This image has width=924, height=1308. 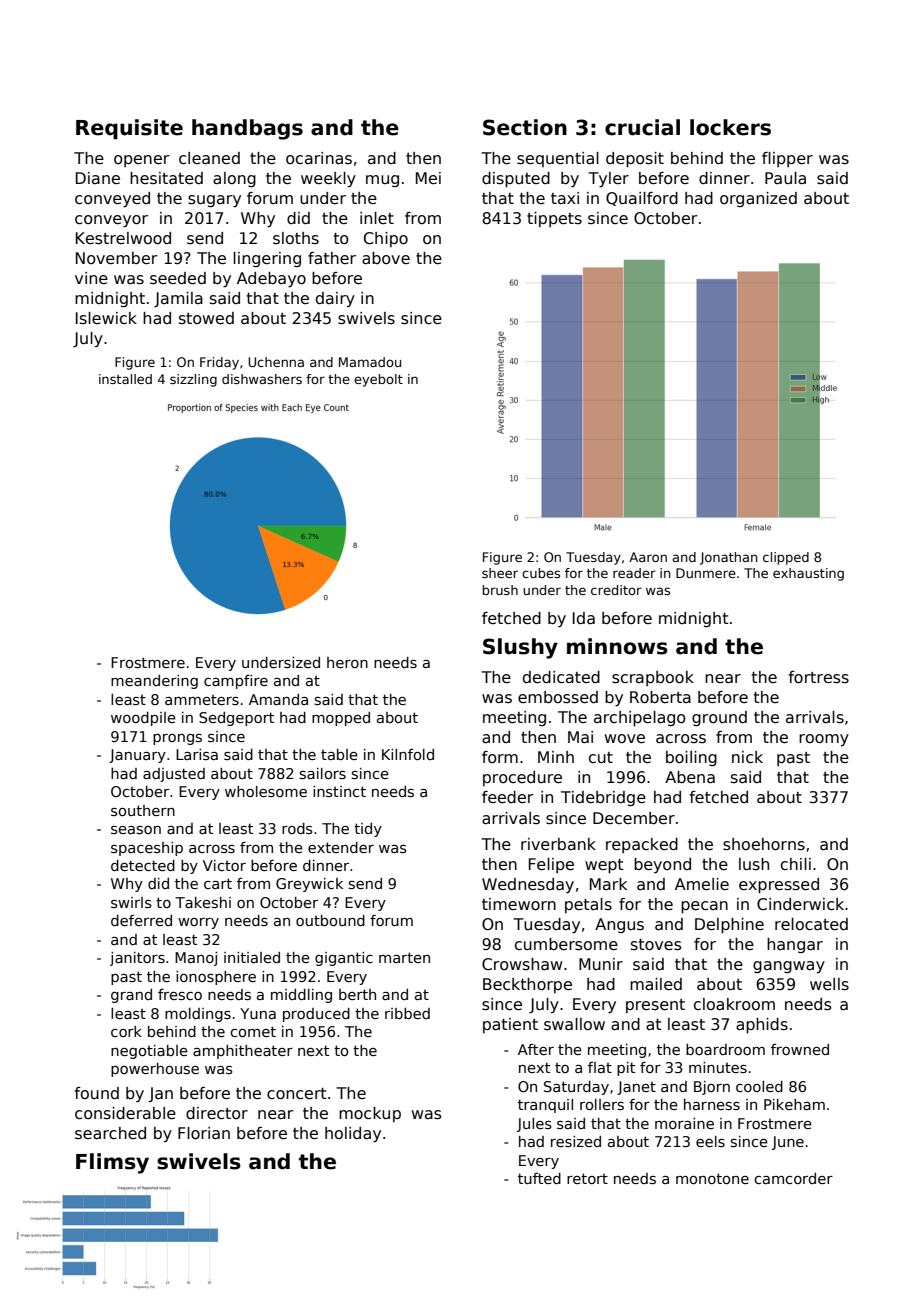 I want to click on Jonathan, so click(x=729, y=558).
